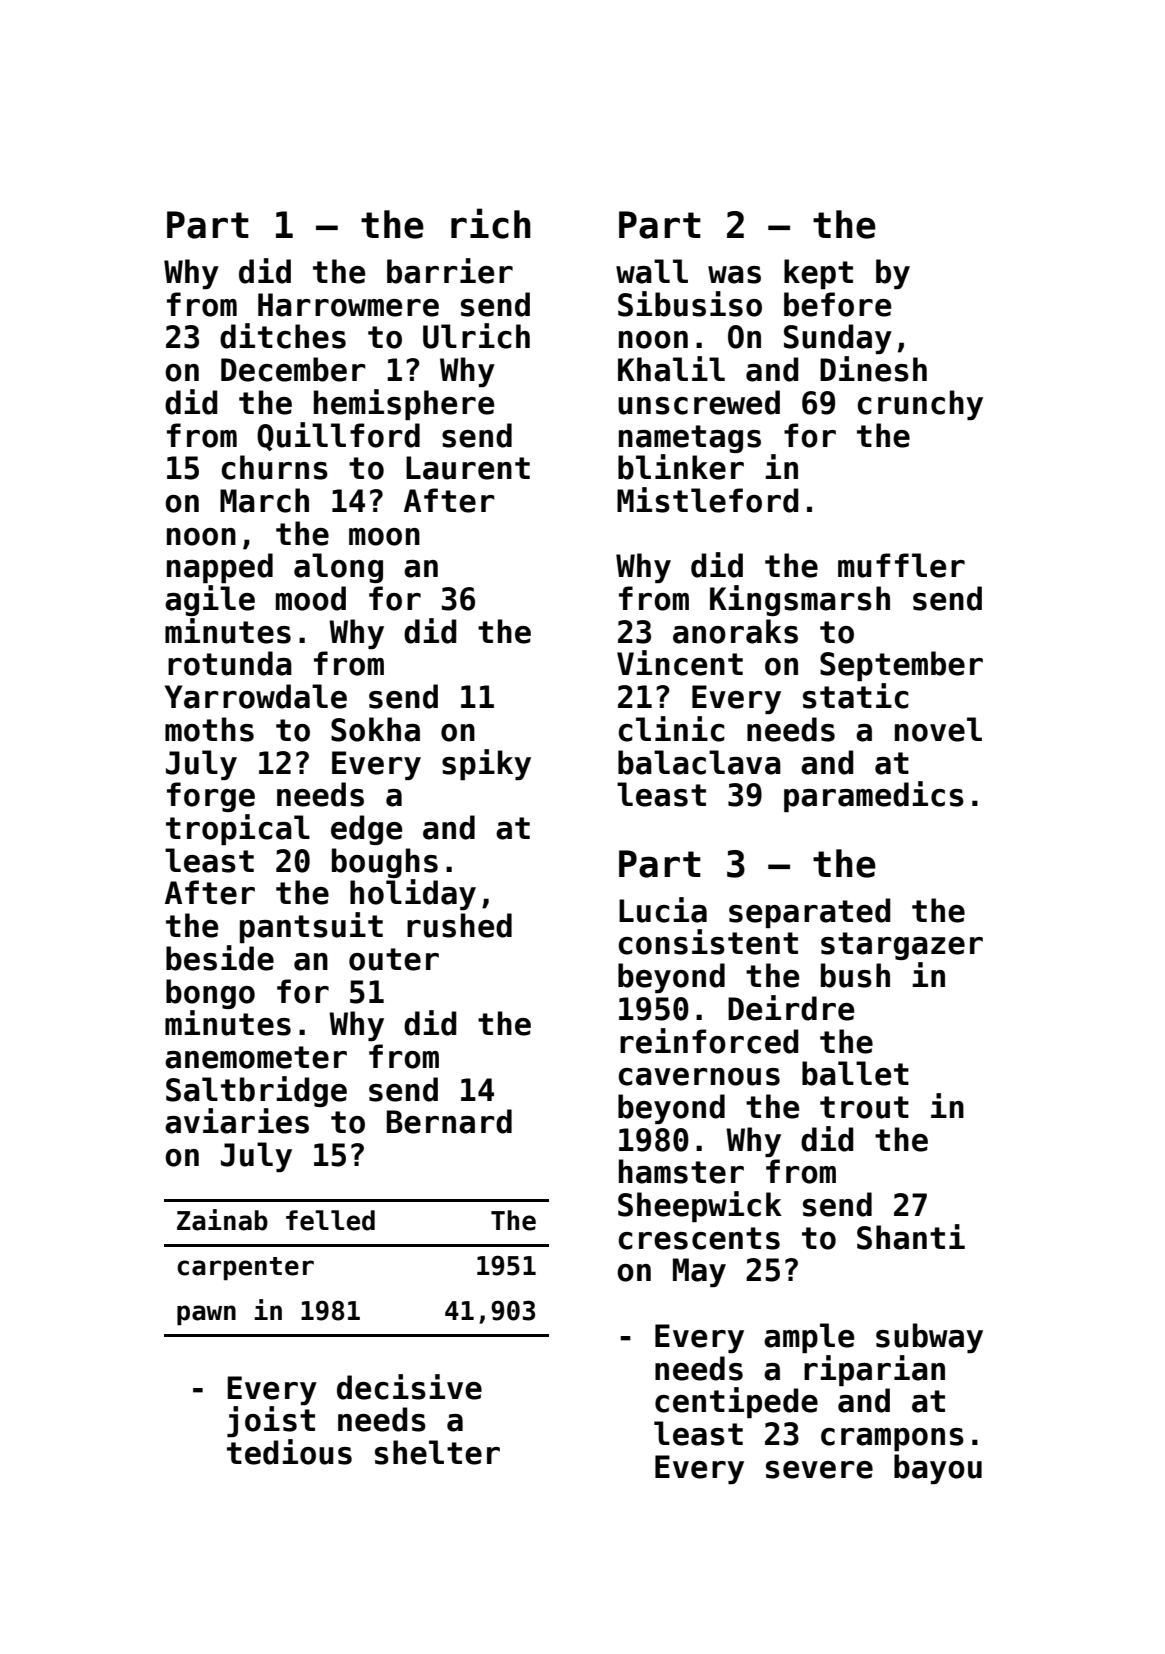  Describe the element at coordinates (873, 369) in the screenshot. I see `Dinesh` at that location.
